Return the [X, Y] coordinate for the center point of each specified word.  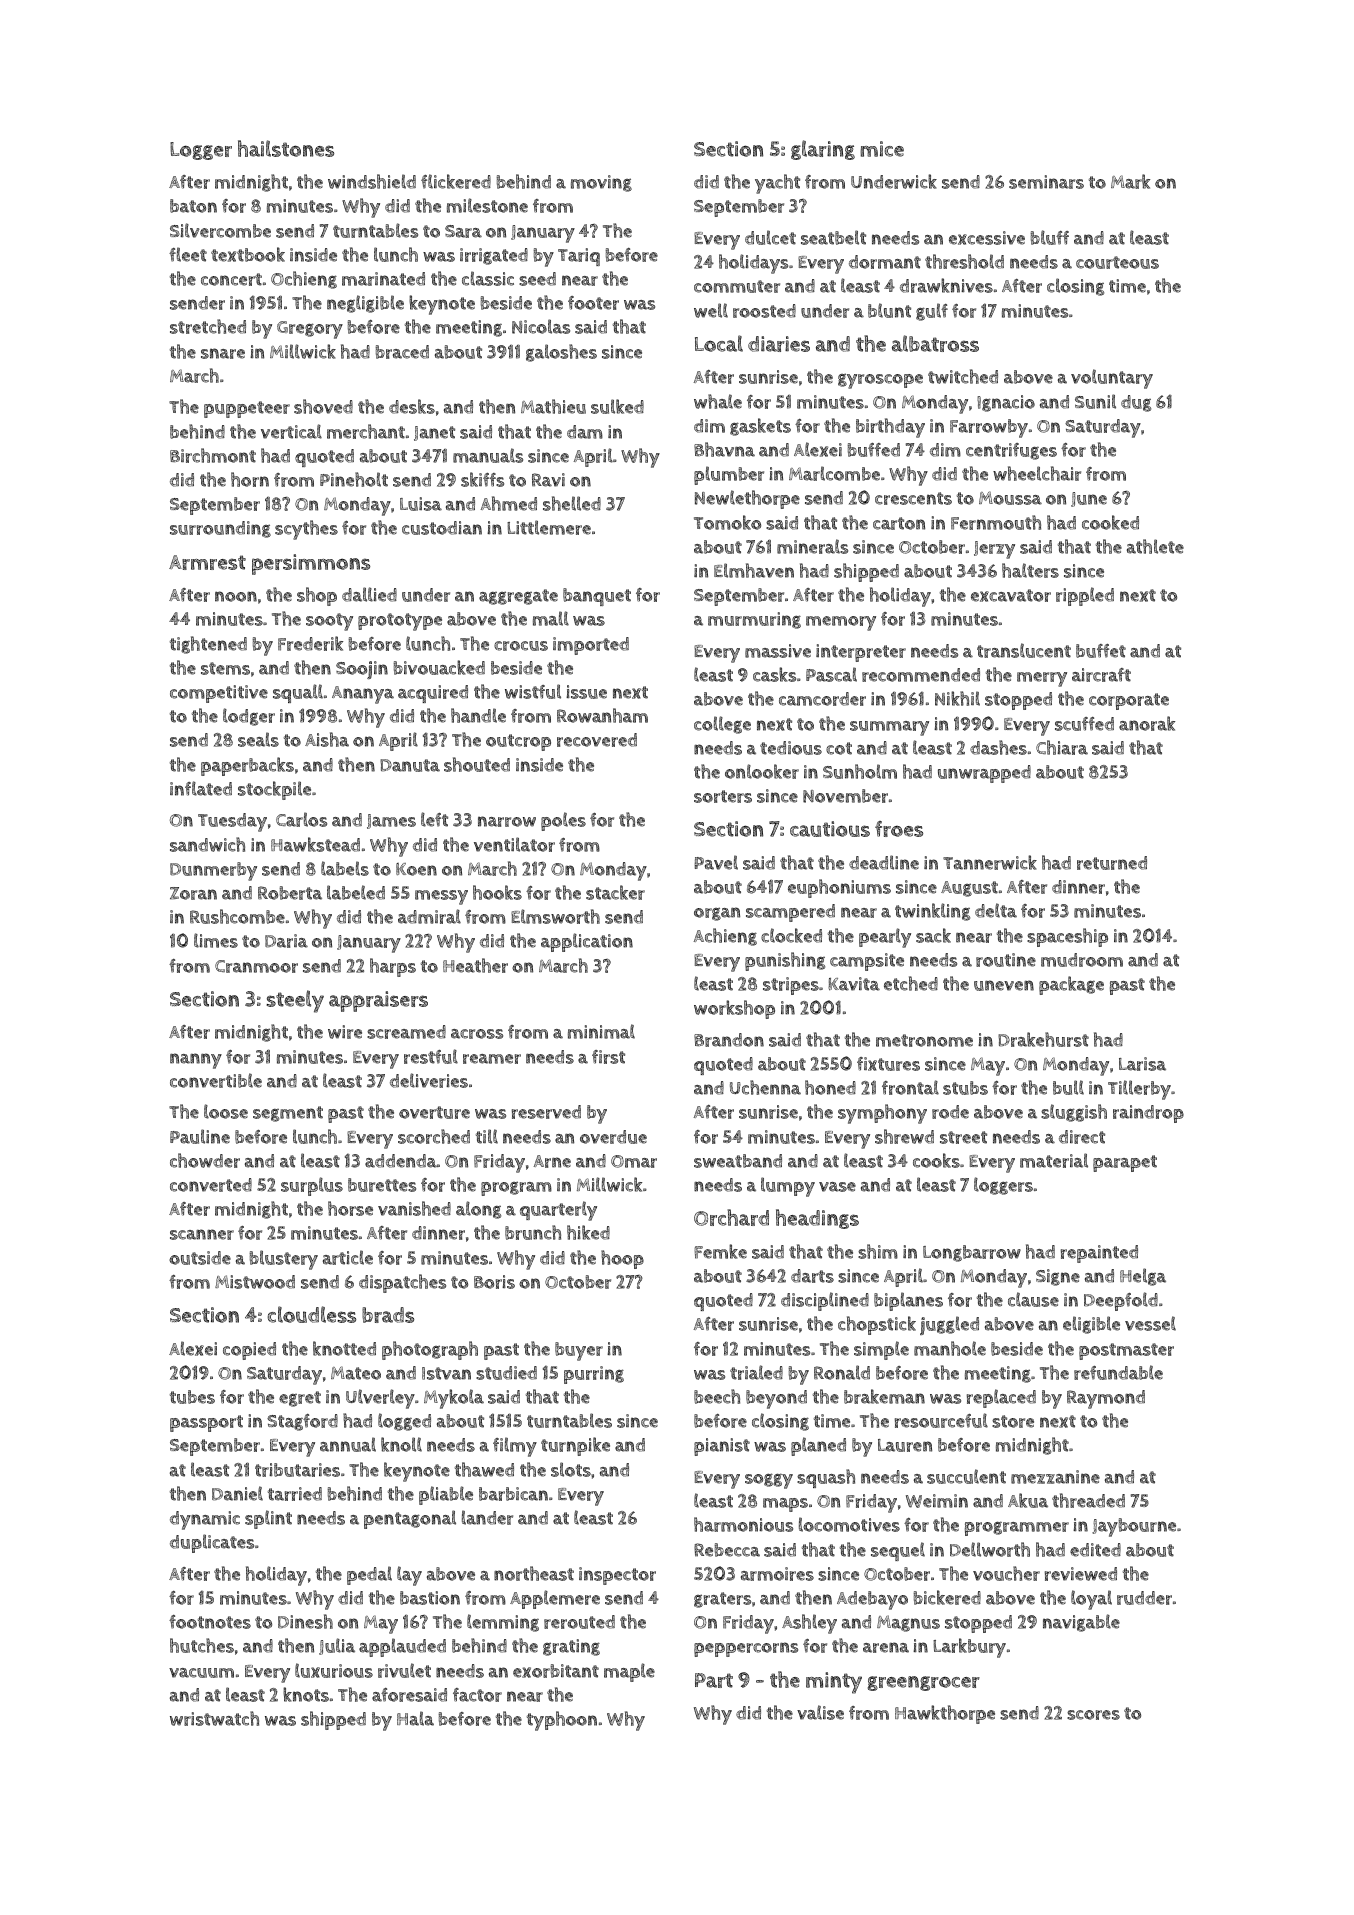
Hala [415, 1718]
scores [1093, 1715]
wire [345, 1032]
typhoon [562, 1721]
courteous [1117, 262]
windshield [372, 181]
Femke [720, 1251]
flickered [456, 181]
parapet [1125, 1163]
